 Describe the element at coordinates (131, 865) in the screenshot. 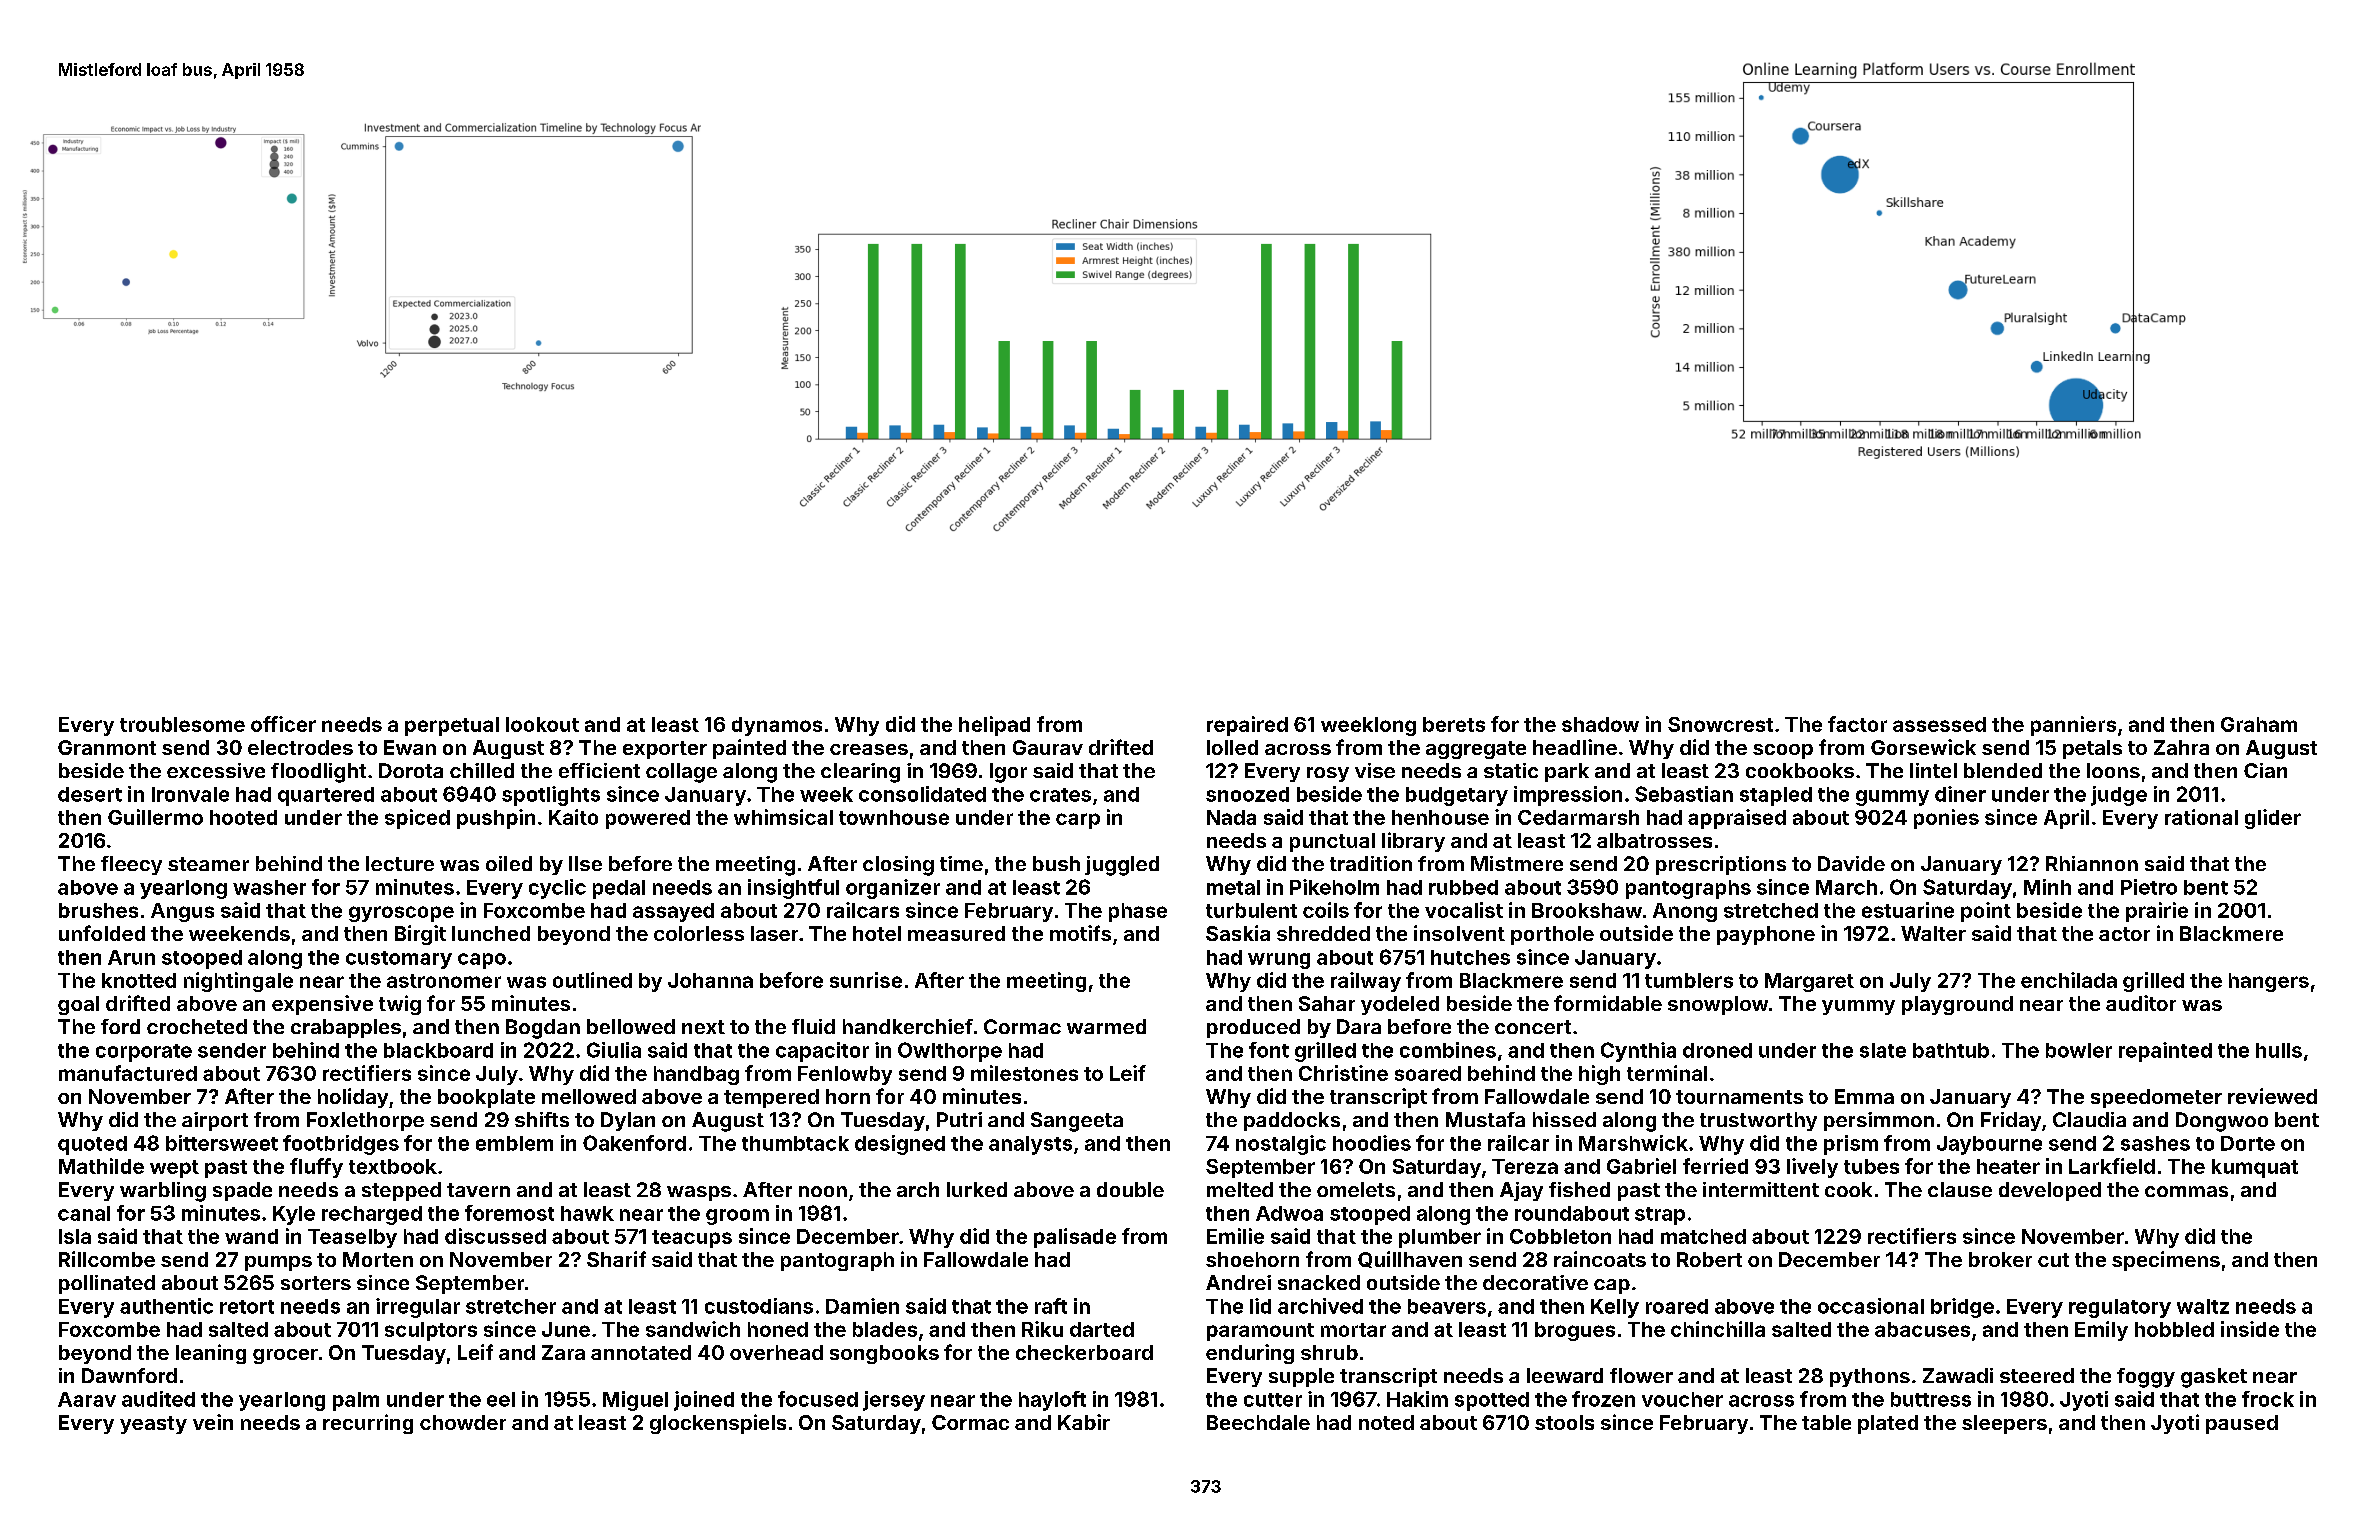

I see `fleecy` at that location.
